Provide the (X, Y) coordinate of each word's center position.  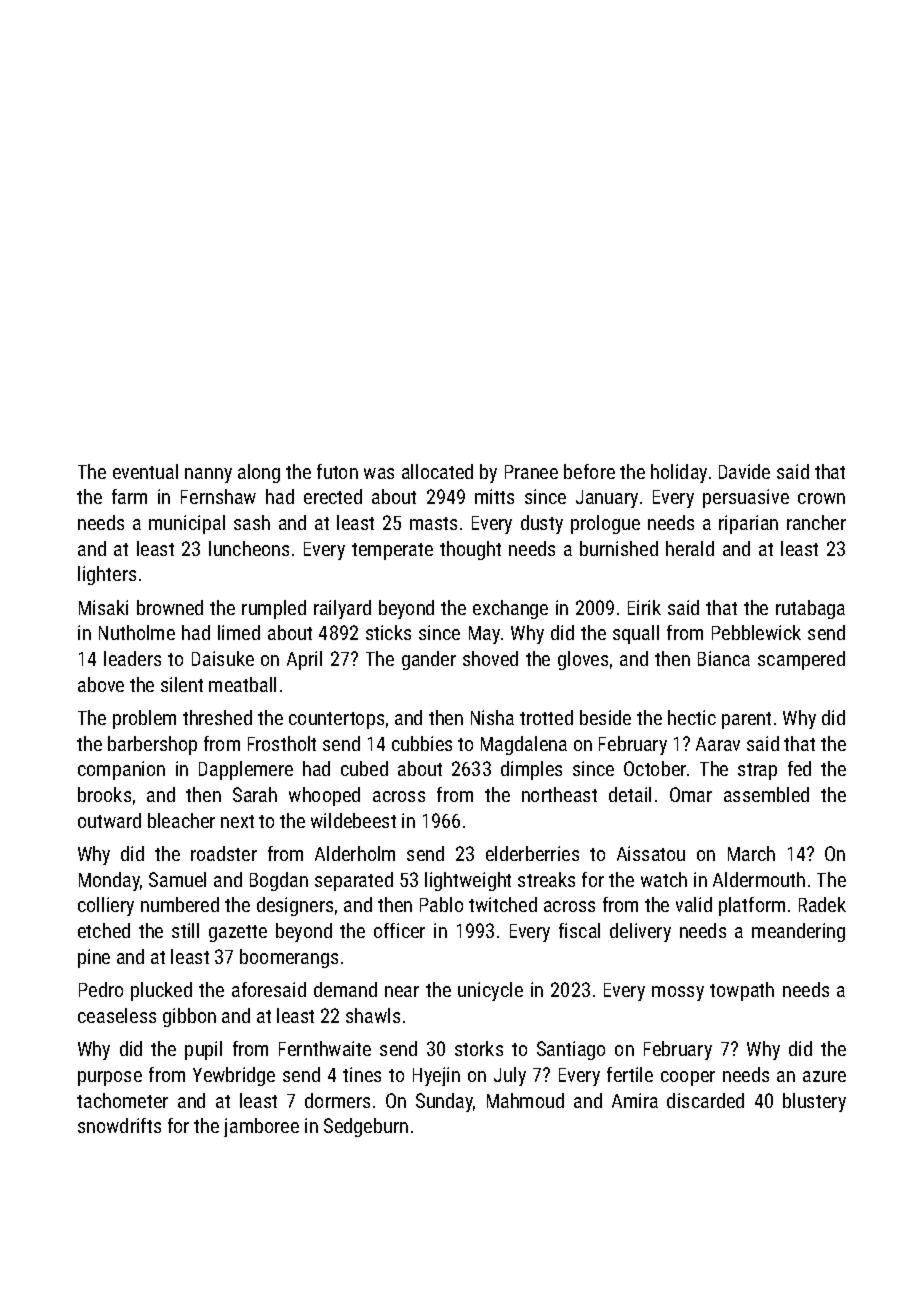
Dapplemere (246, 770)
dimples (531, 770)
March (751, 853)
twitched (503, 904)
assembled (766, 794)
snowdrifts (119, 1125)
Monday (109, 881)
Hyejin (436, 1076)
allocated (437, 471)
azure (824, 1076)
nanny (208, 475)
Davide (744, 471)
